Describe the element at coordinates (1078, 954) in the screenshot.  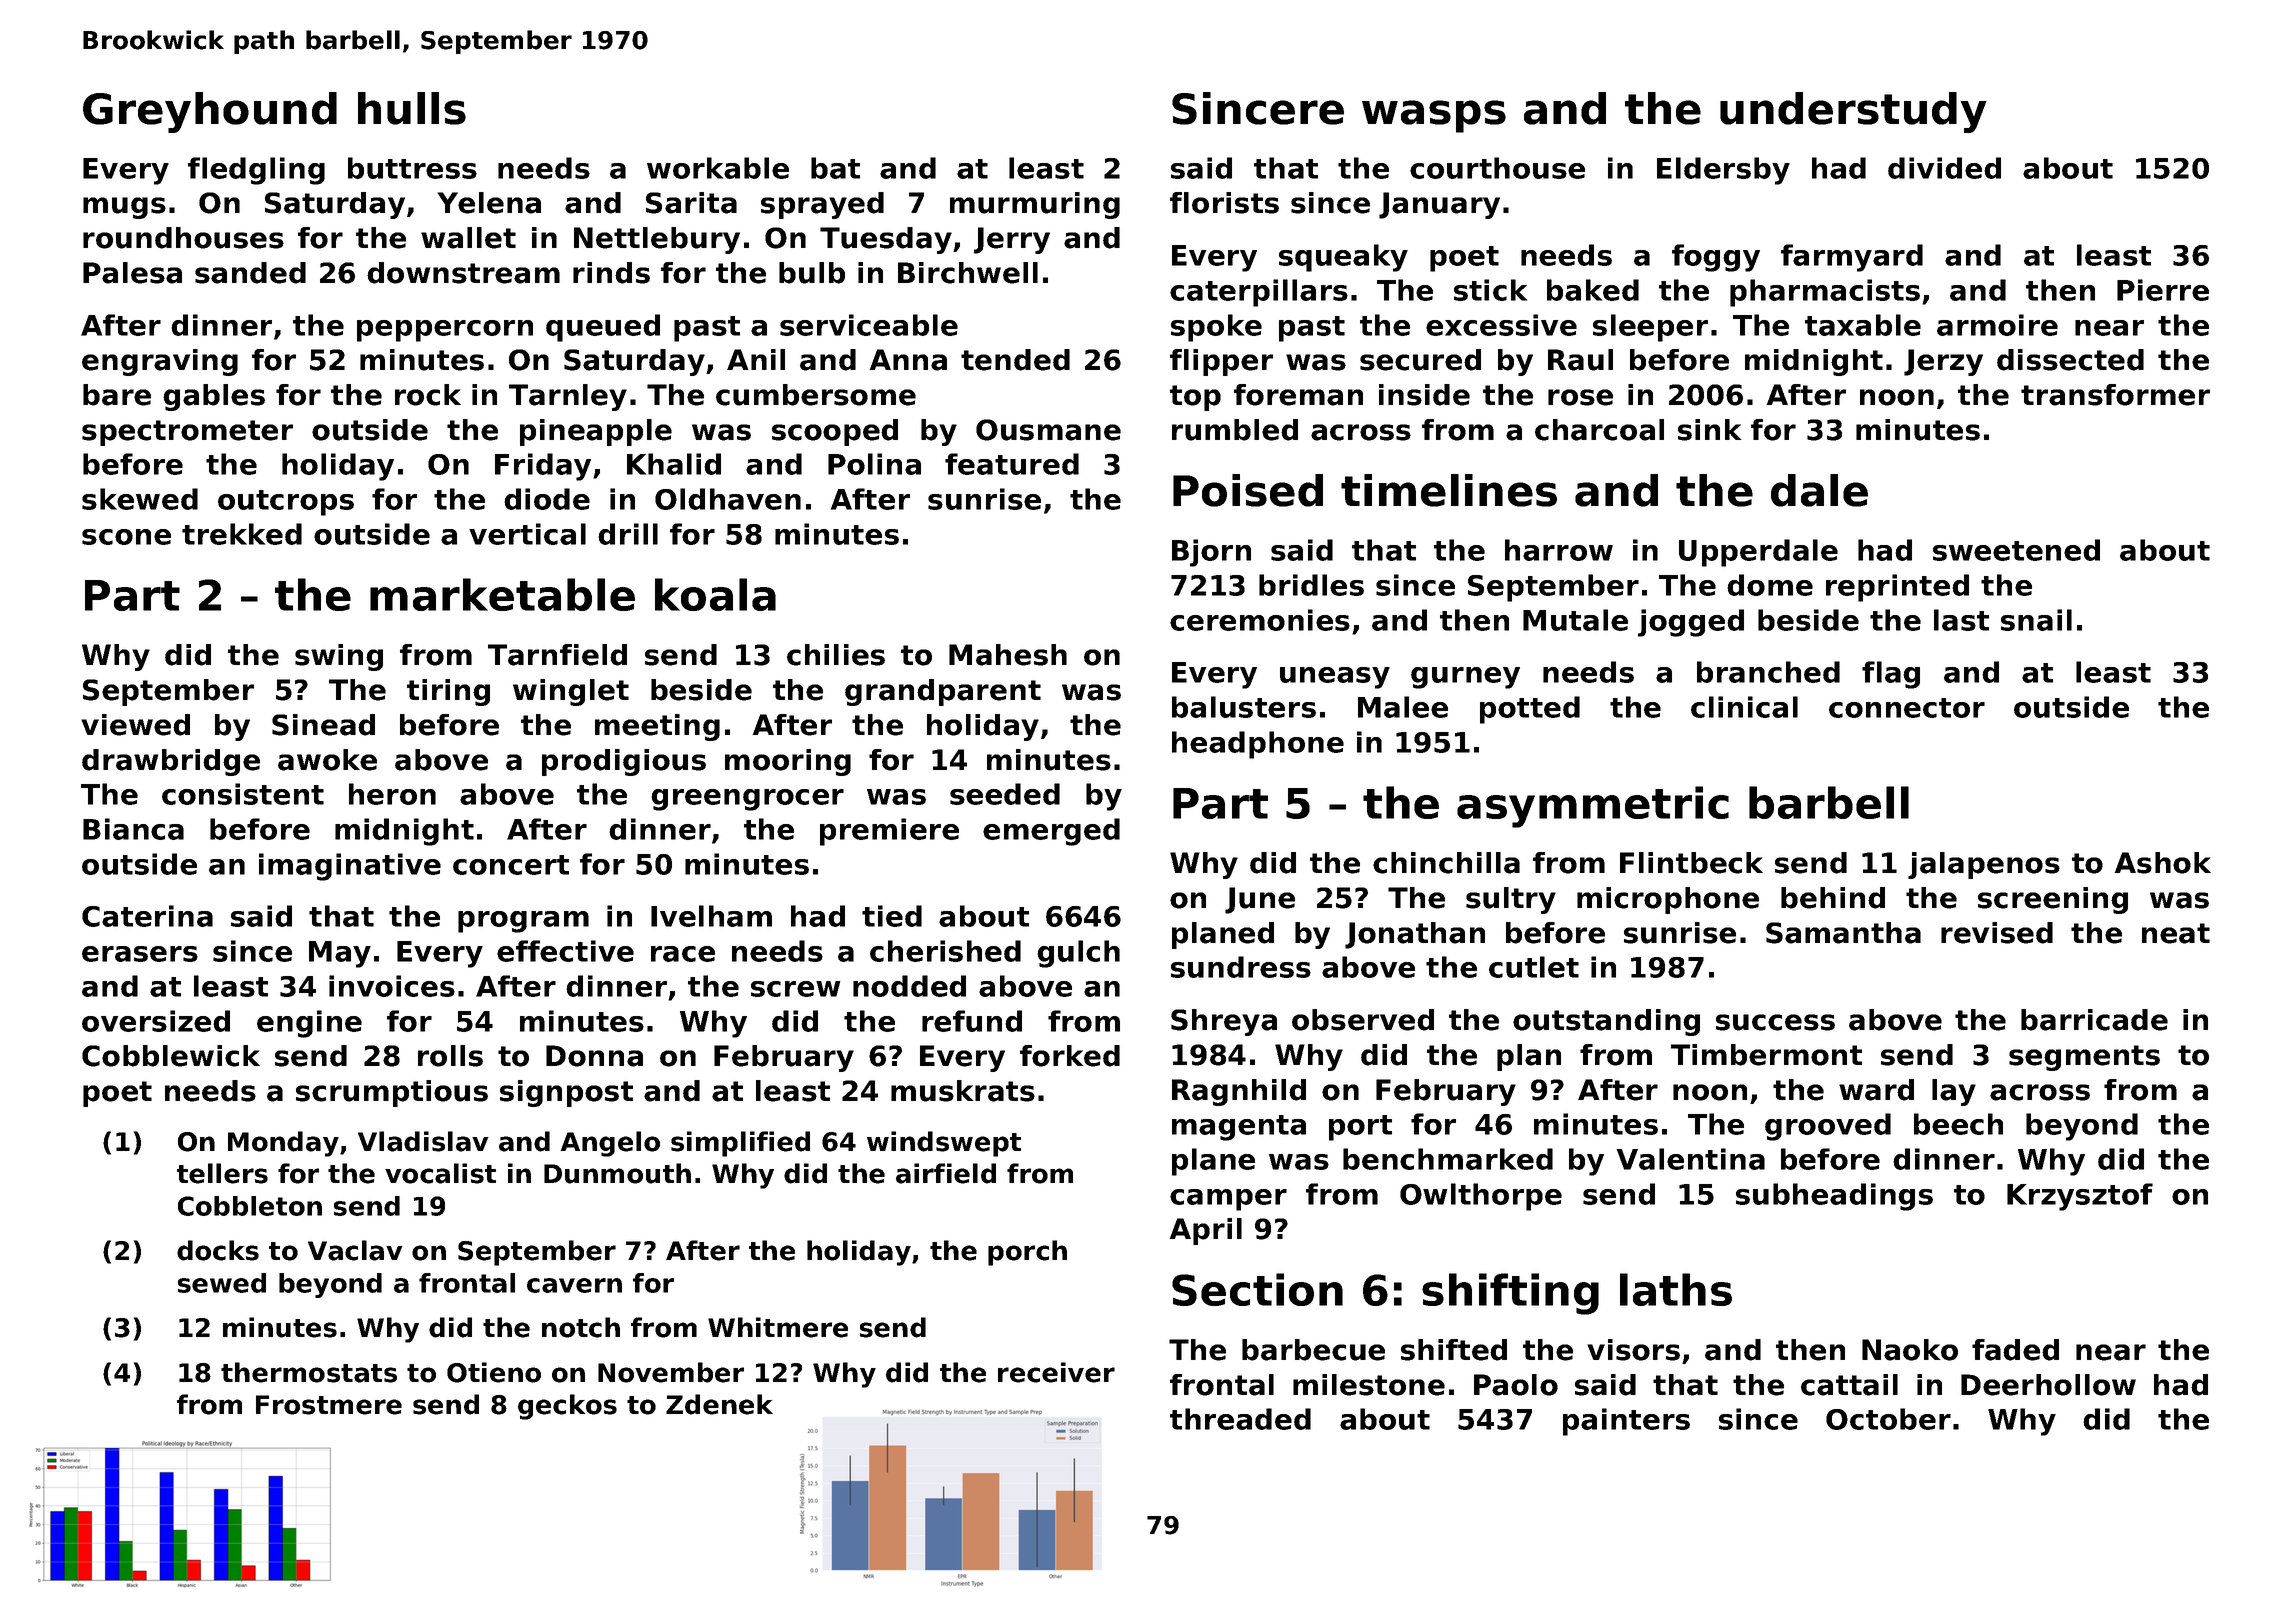
I see `gulch` at that location.
